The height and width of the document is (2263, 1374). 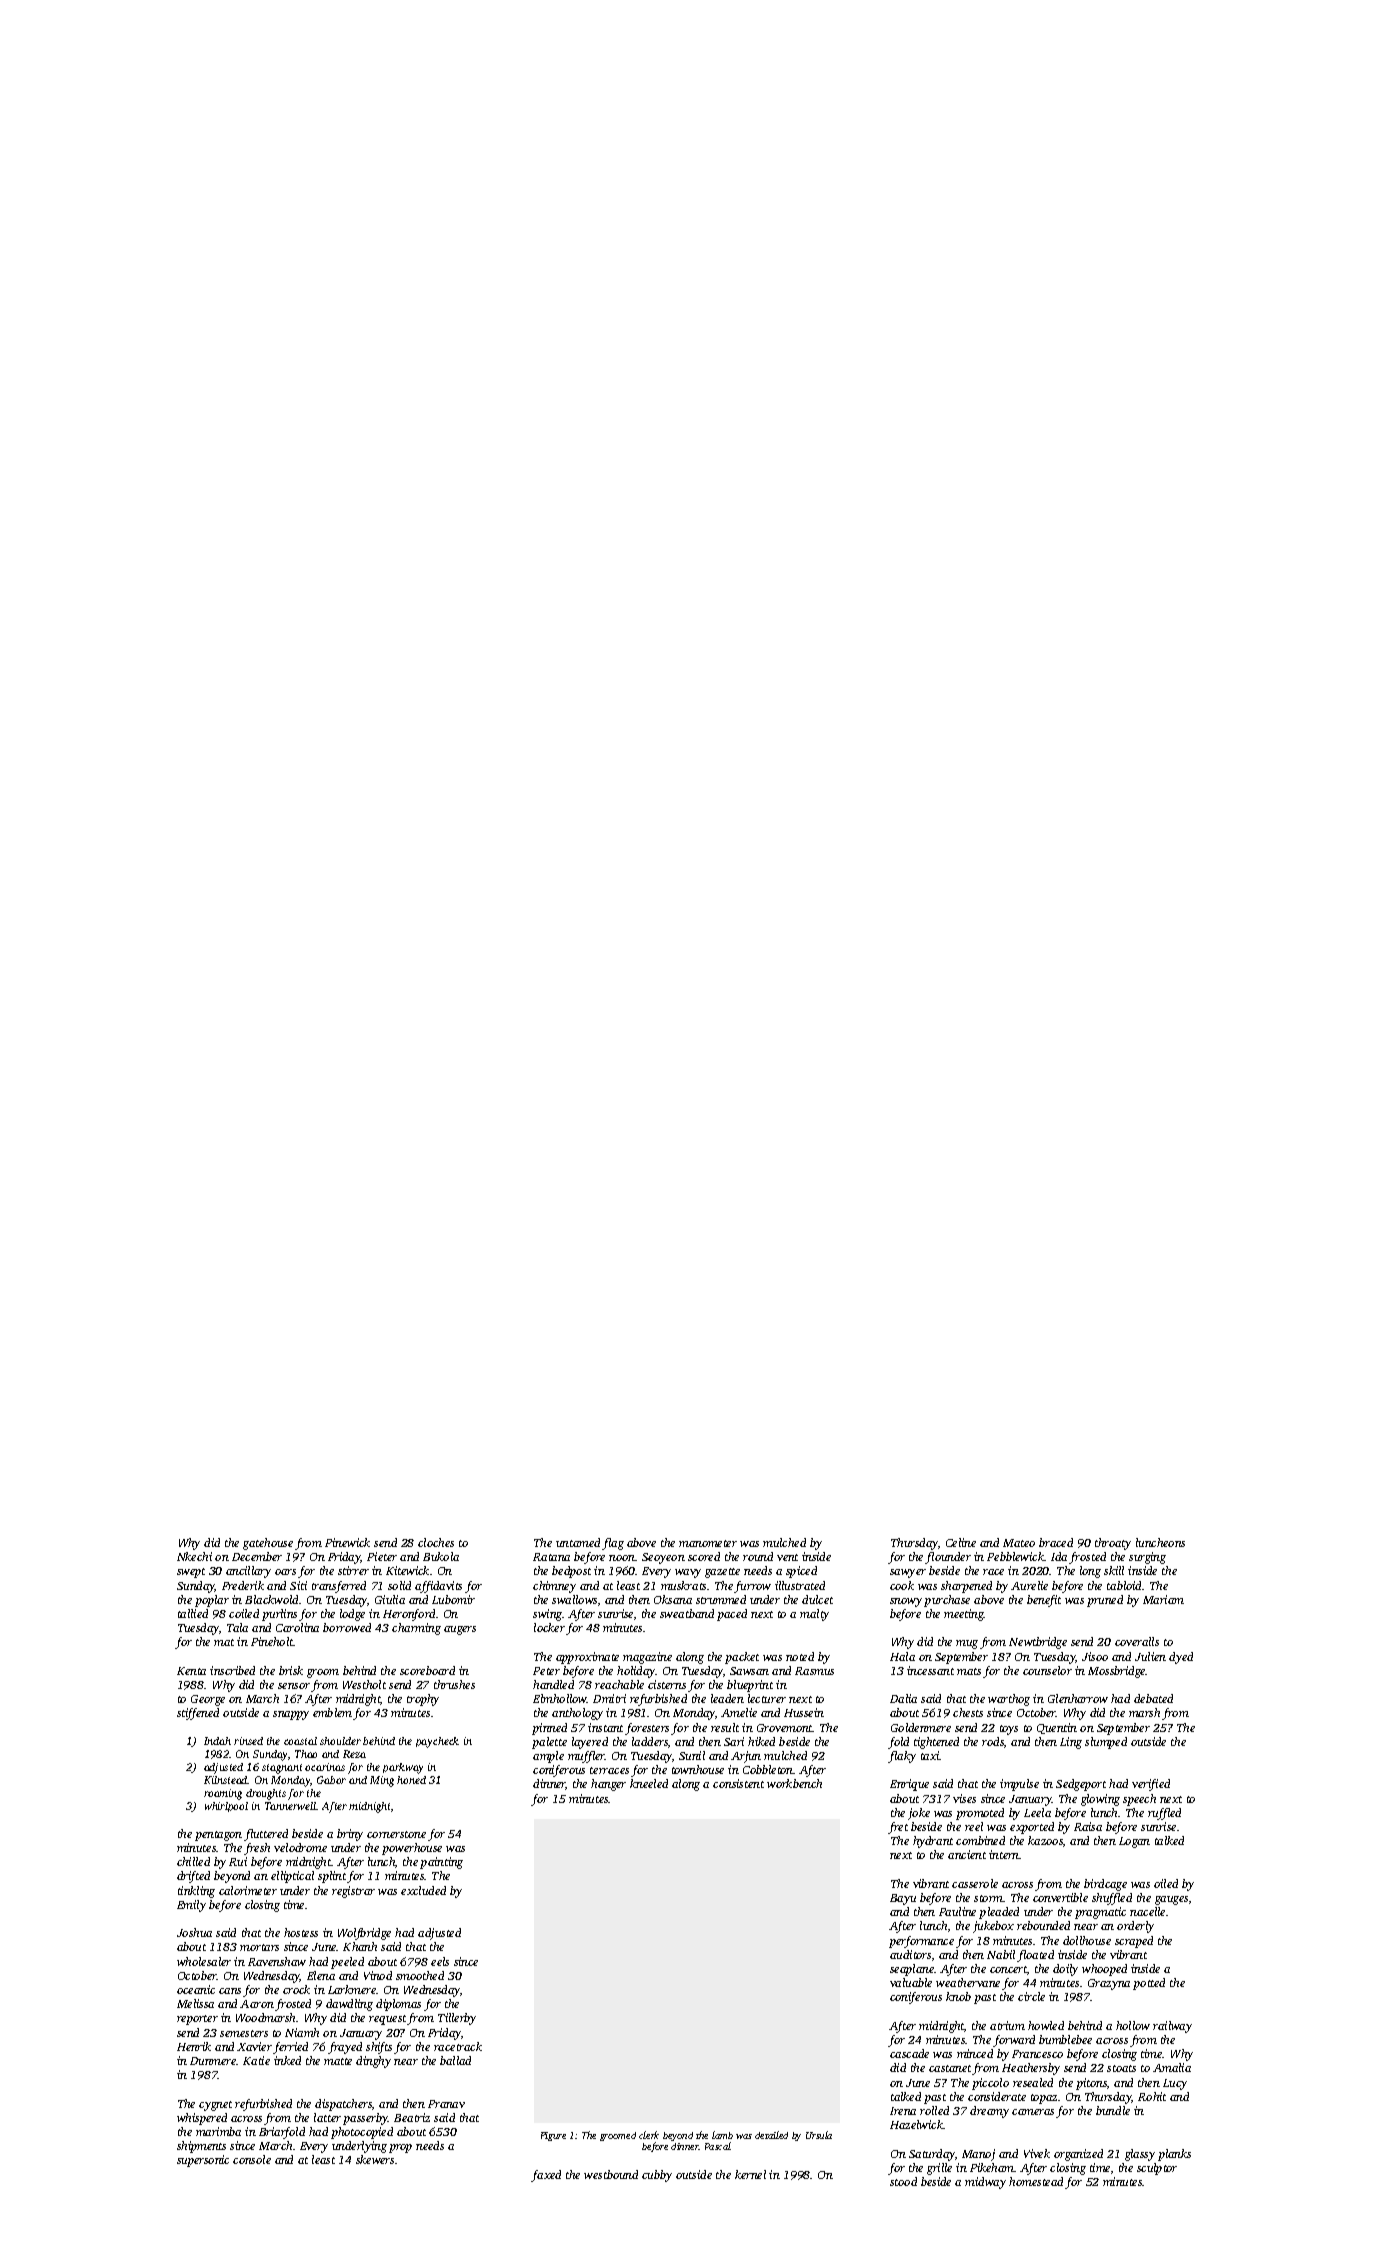 I want to click on Grazyna, so click(x=1109, y=1984).
